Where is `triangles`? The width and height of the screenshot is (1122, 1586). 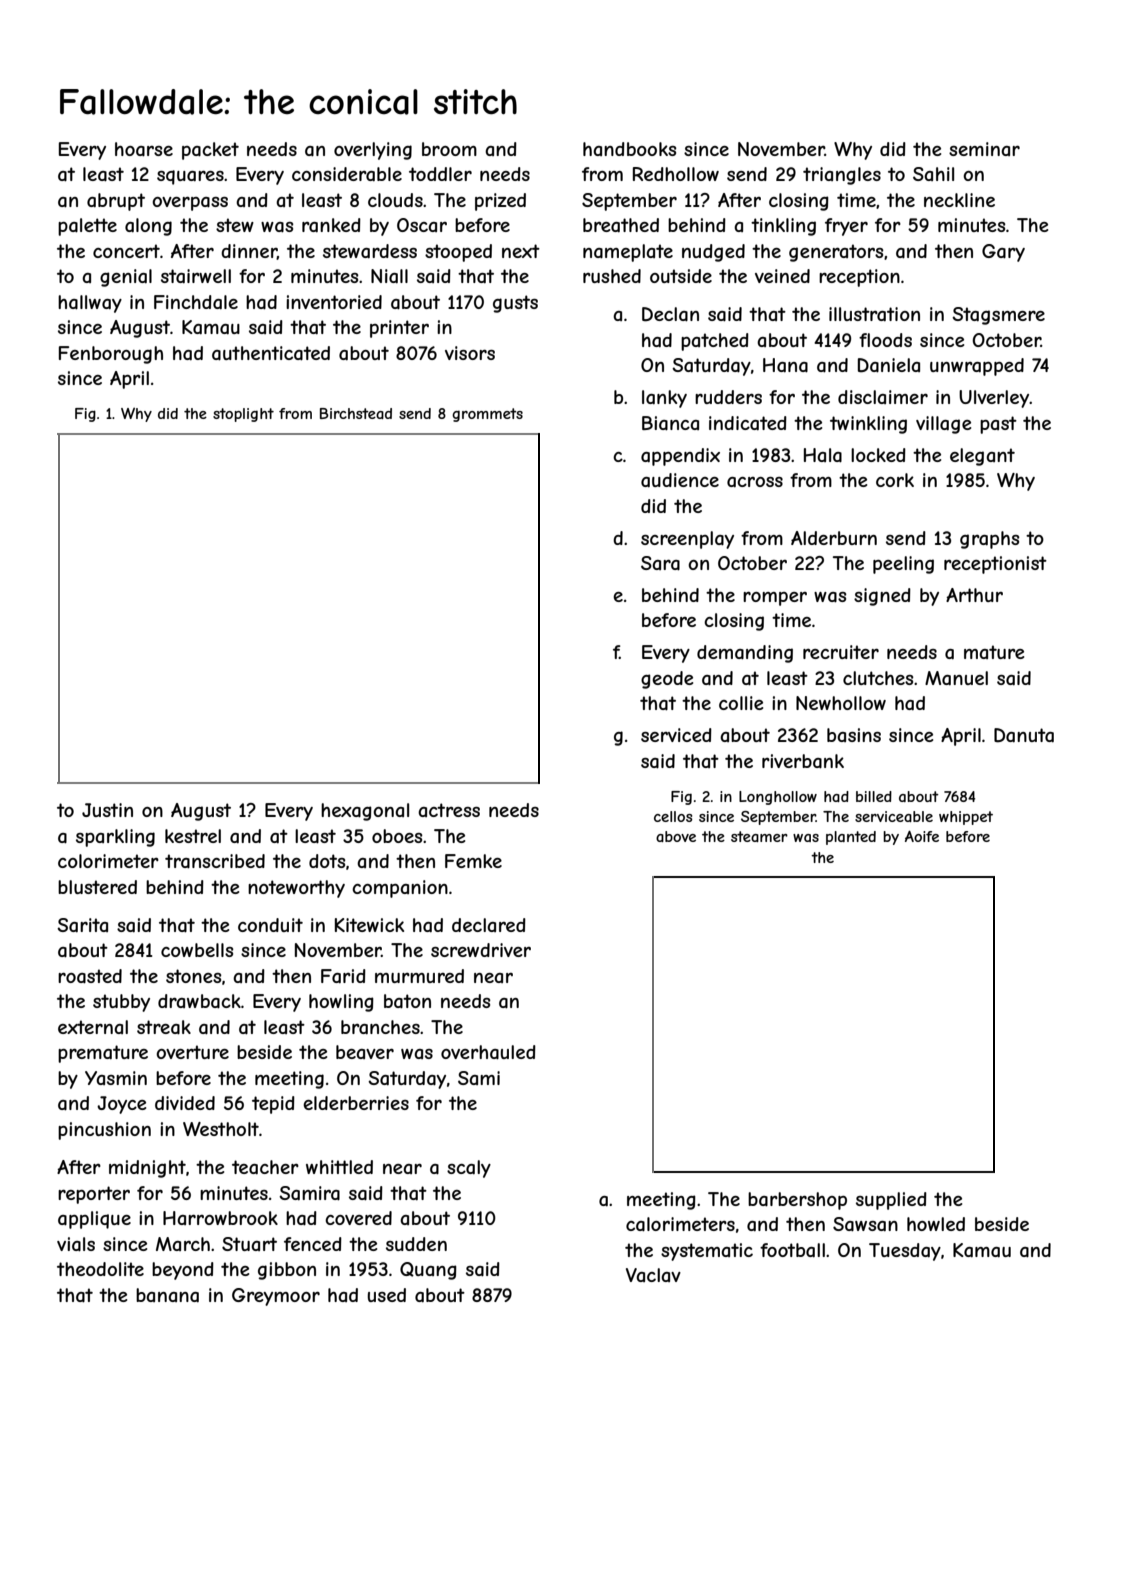 triangles is located at coordinates (842, 176).
